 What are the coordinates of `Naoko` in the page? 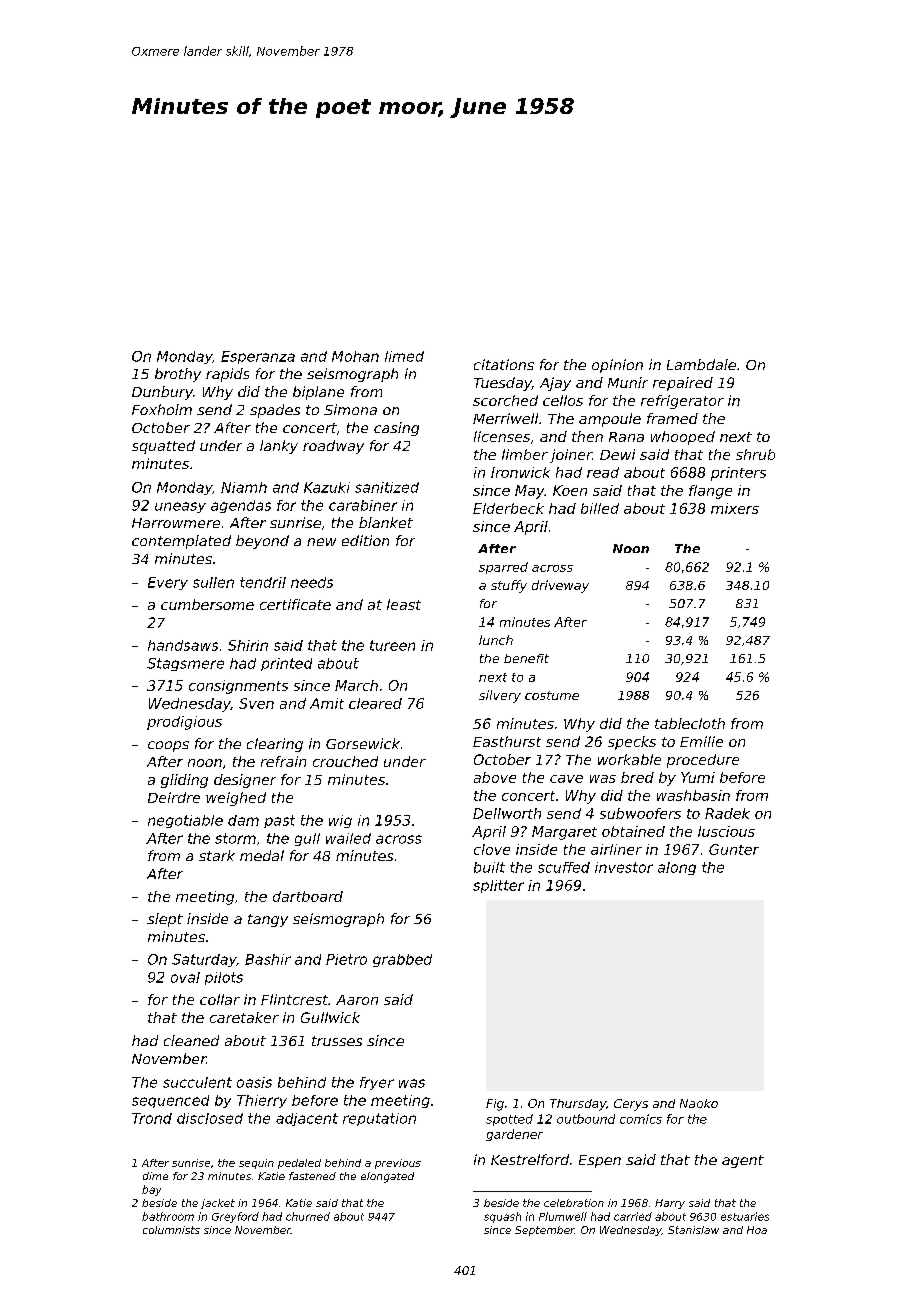 It's located at (699, 1103).
